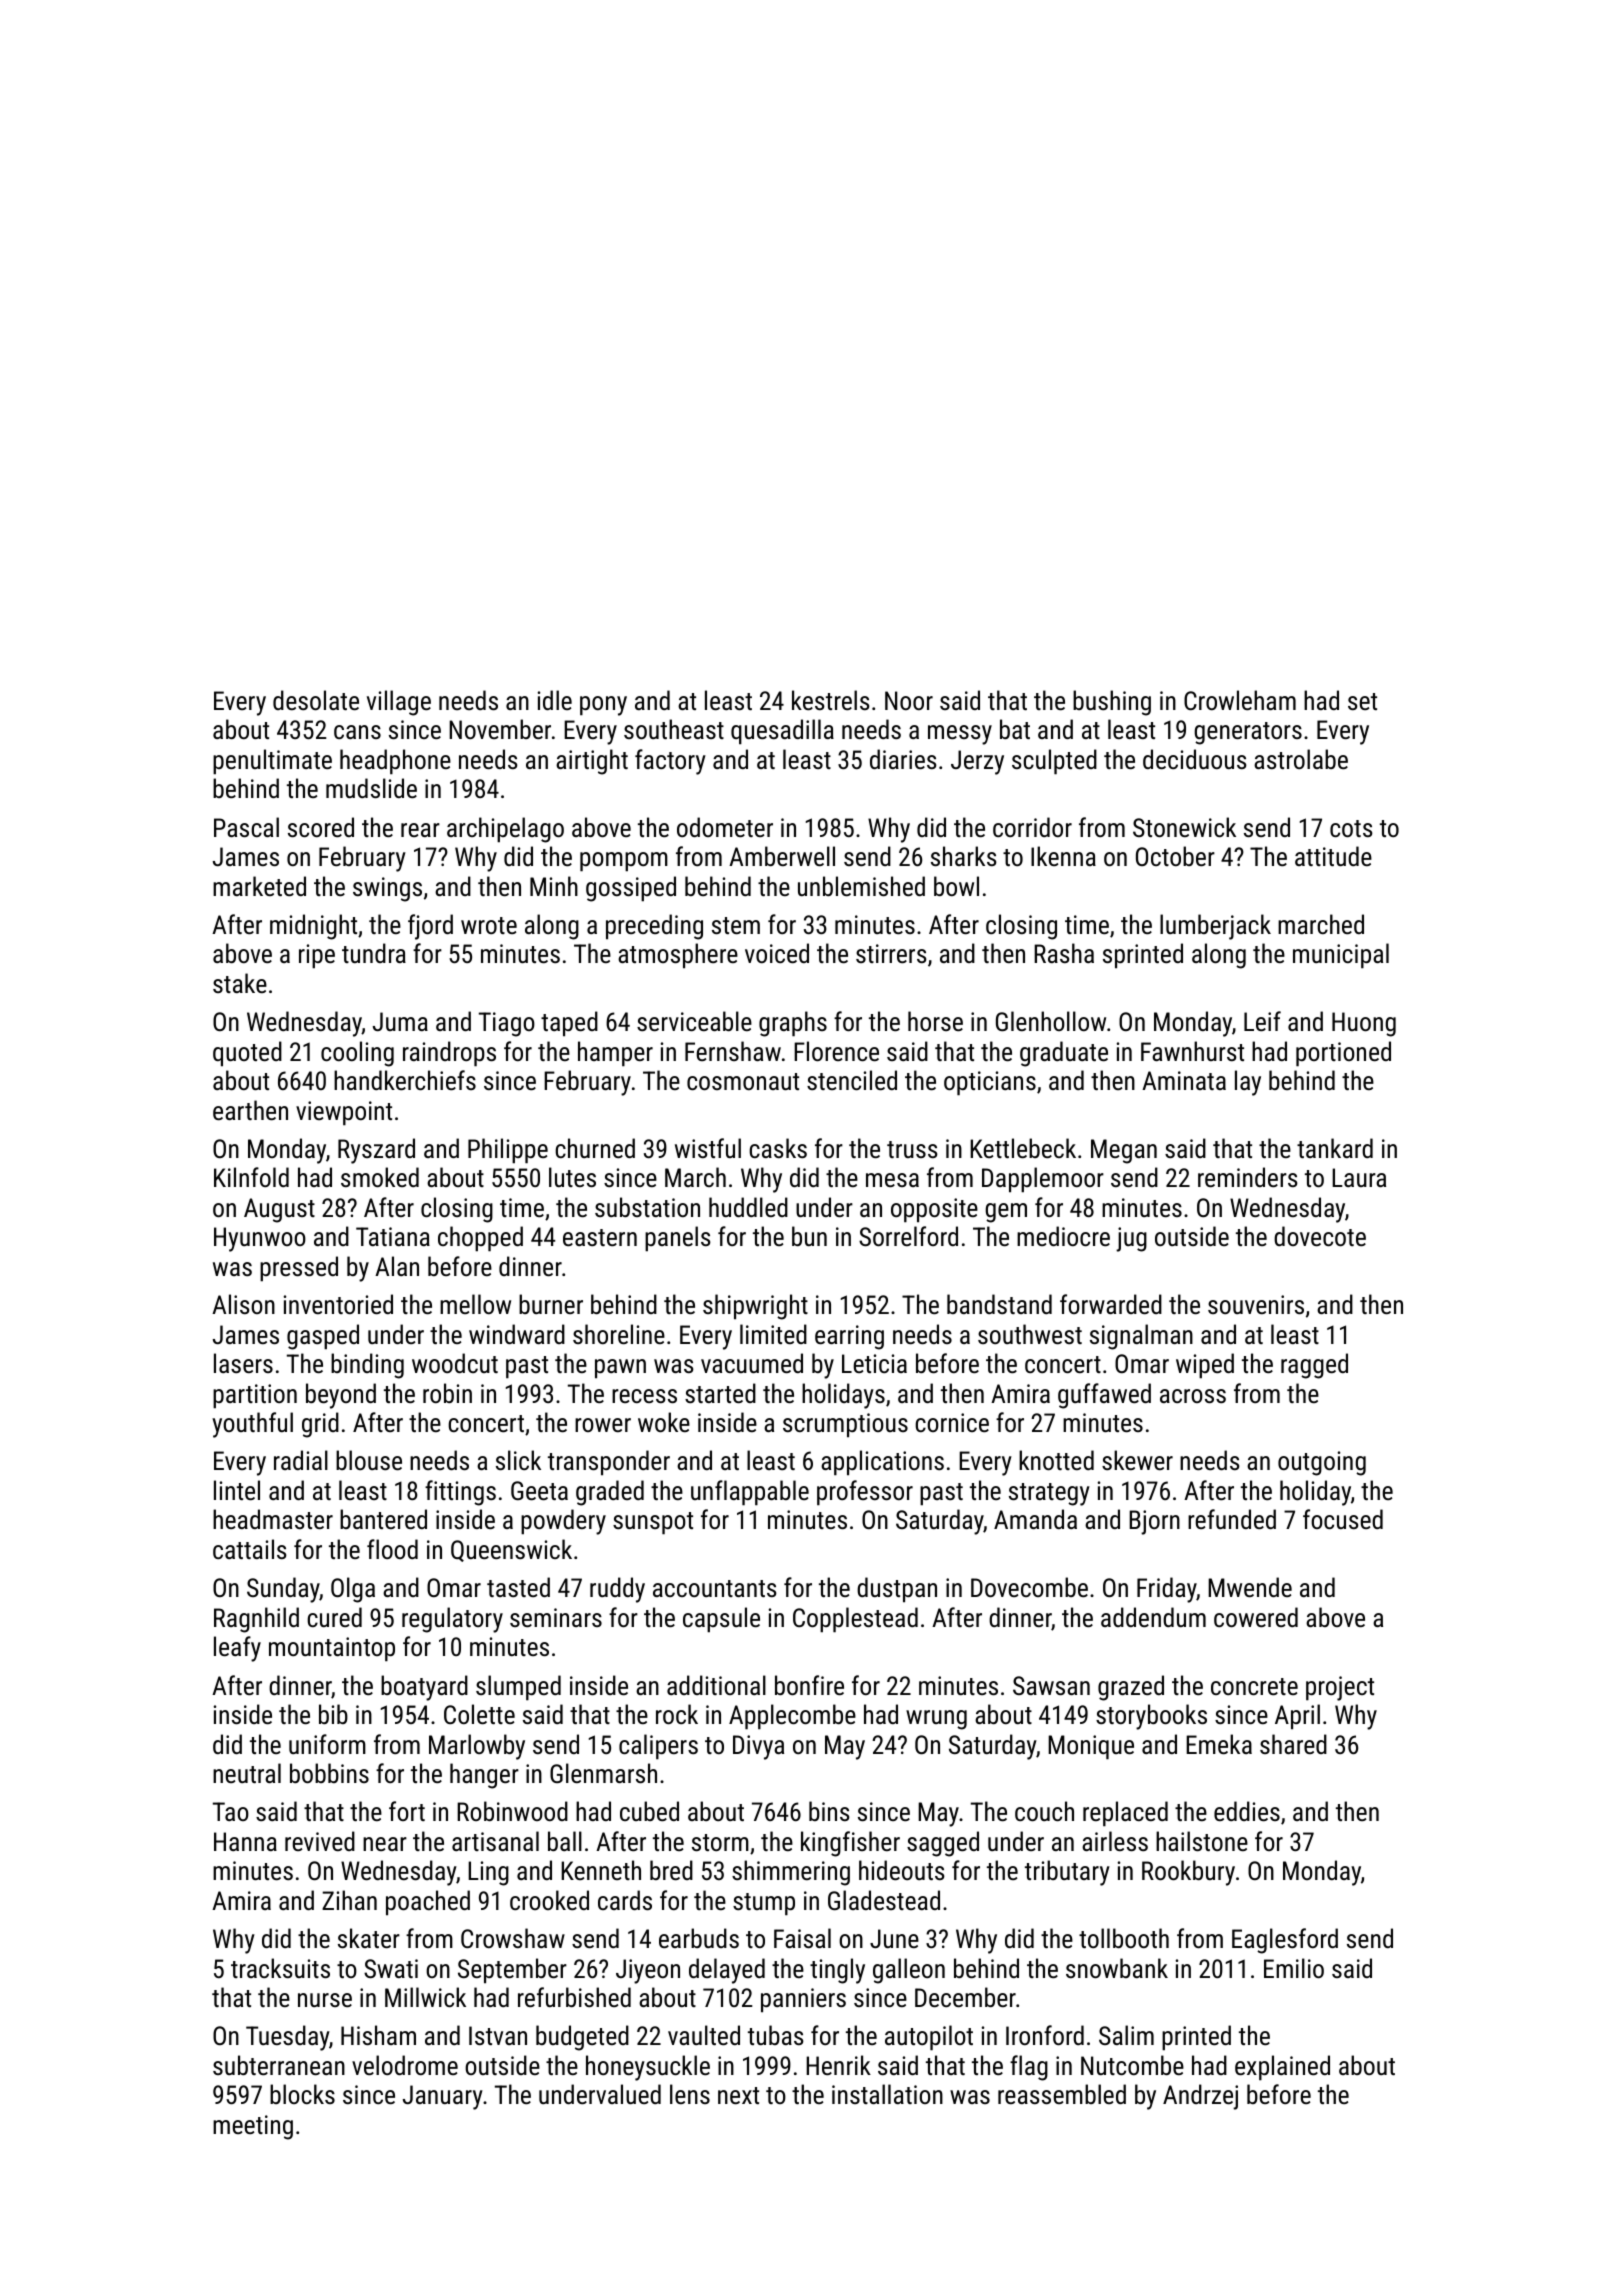  Describe the element at coordinates (1362, 701) in the image. I see `set` at that location.
